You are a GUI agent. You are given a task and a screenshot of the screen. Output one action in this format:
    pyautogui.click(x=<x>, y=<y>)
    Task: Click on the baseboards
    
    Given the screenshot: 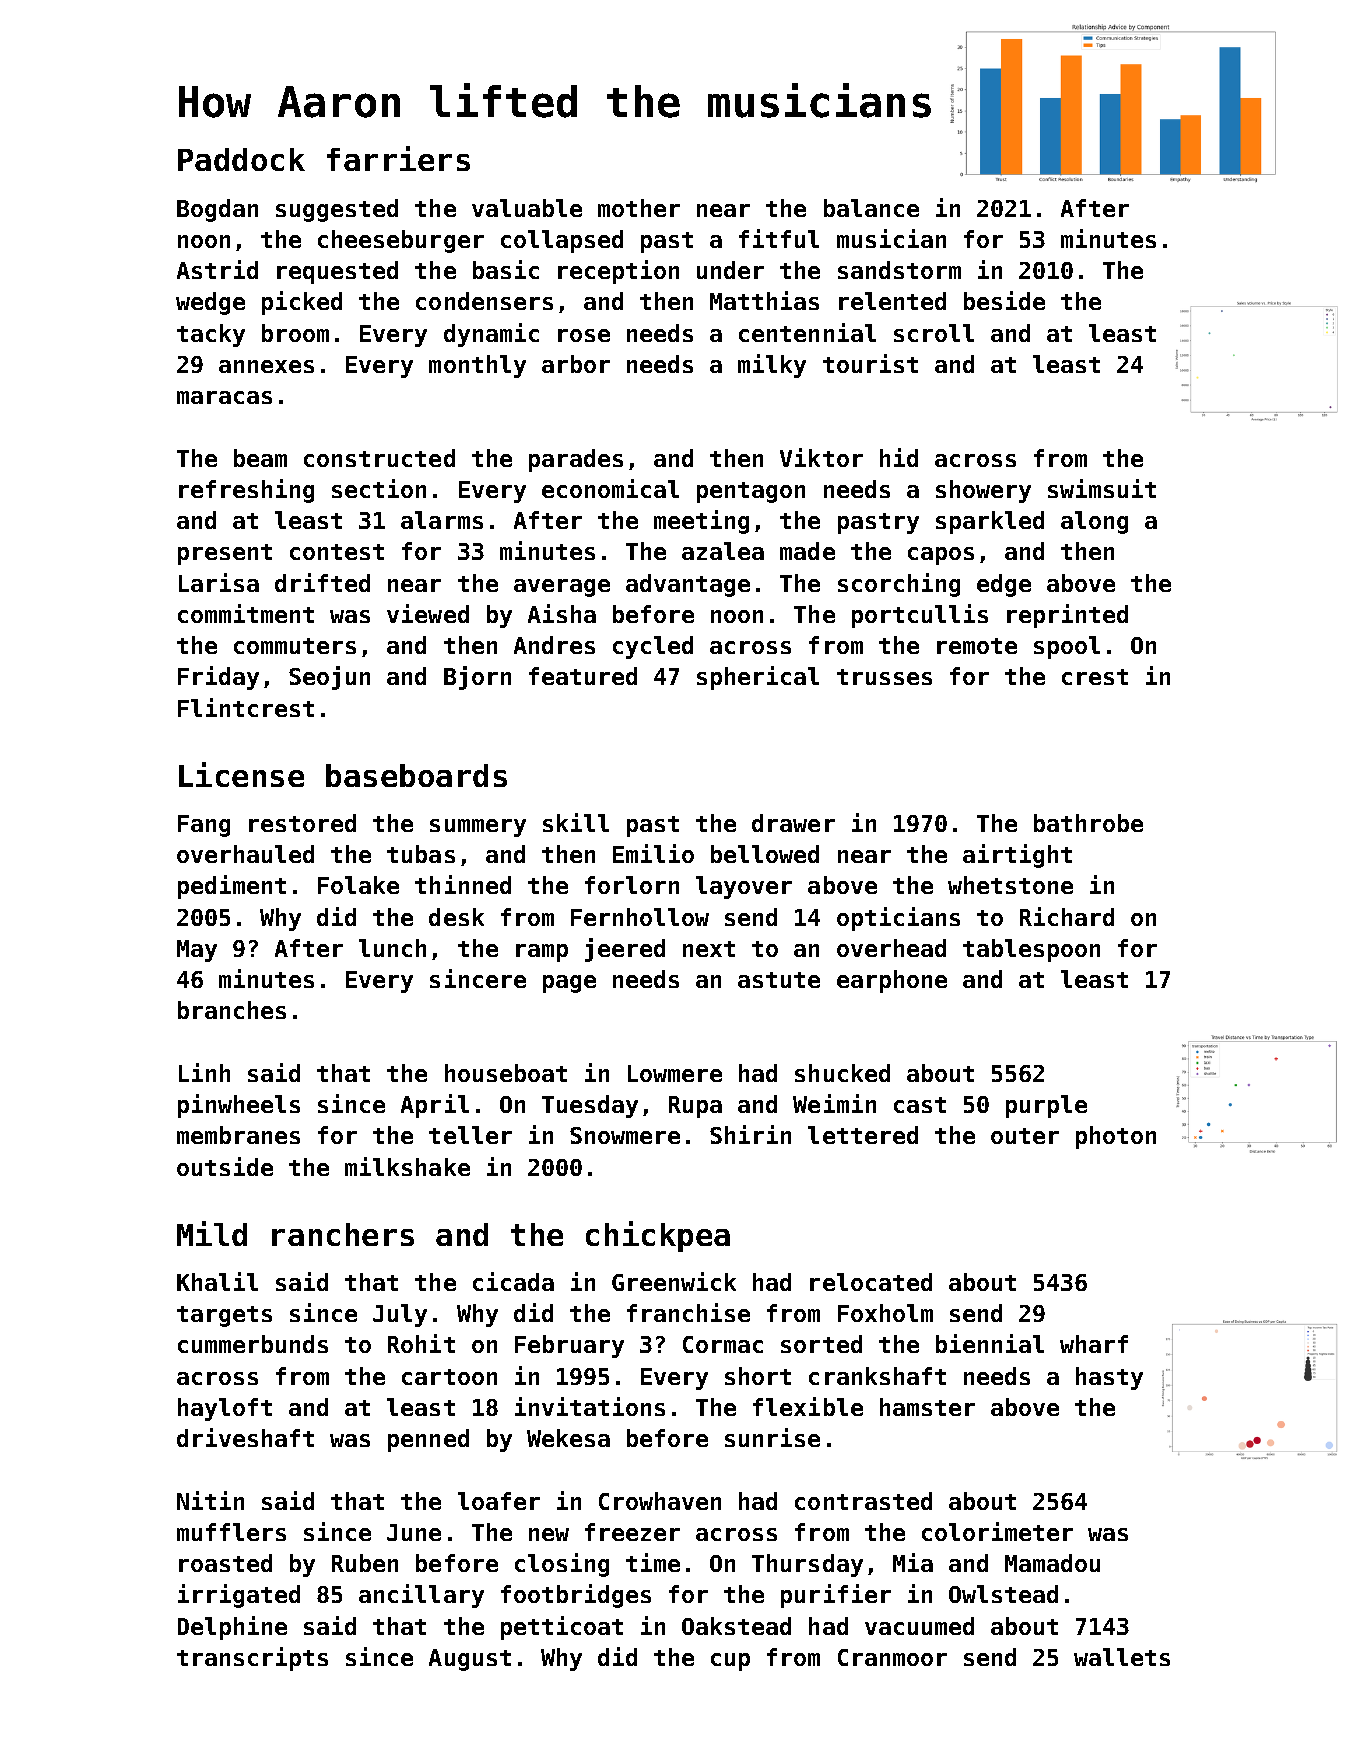 What is the action you would take?
    pyautogui.click(x=416, y=775)
